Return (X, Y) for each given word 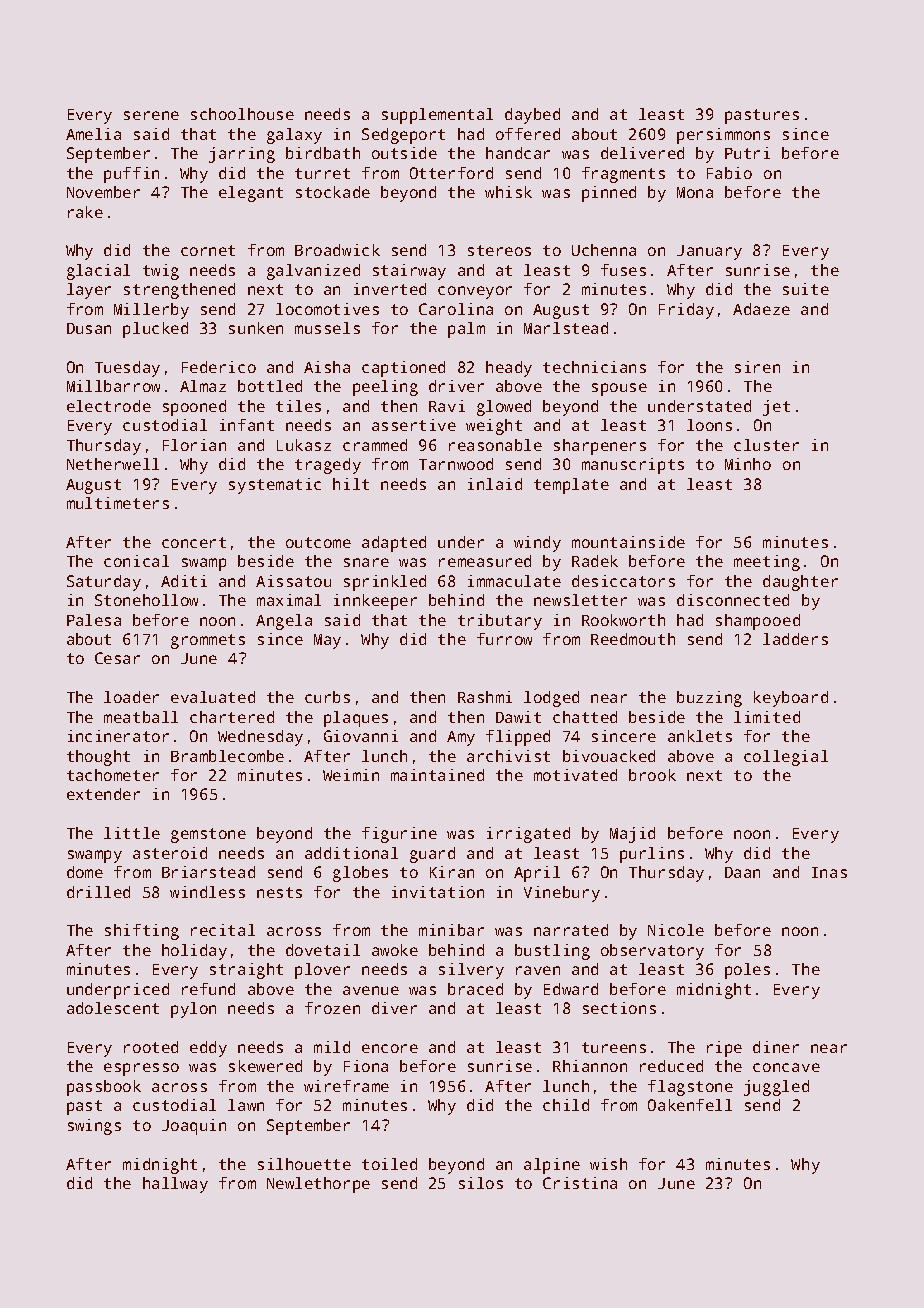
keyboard (791, 699)
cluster (766, 445)
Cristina (580, 1183)
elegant (251, 194)
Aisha (327, 367)
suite (806, 289)
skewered (265, 1066)
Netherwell (113, 464)
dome (85, 872)
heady (509, 369)
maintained (437, 775)
